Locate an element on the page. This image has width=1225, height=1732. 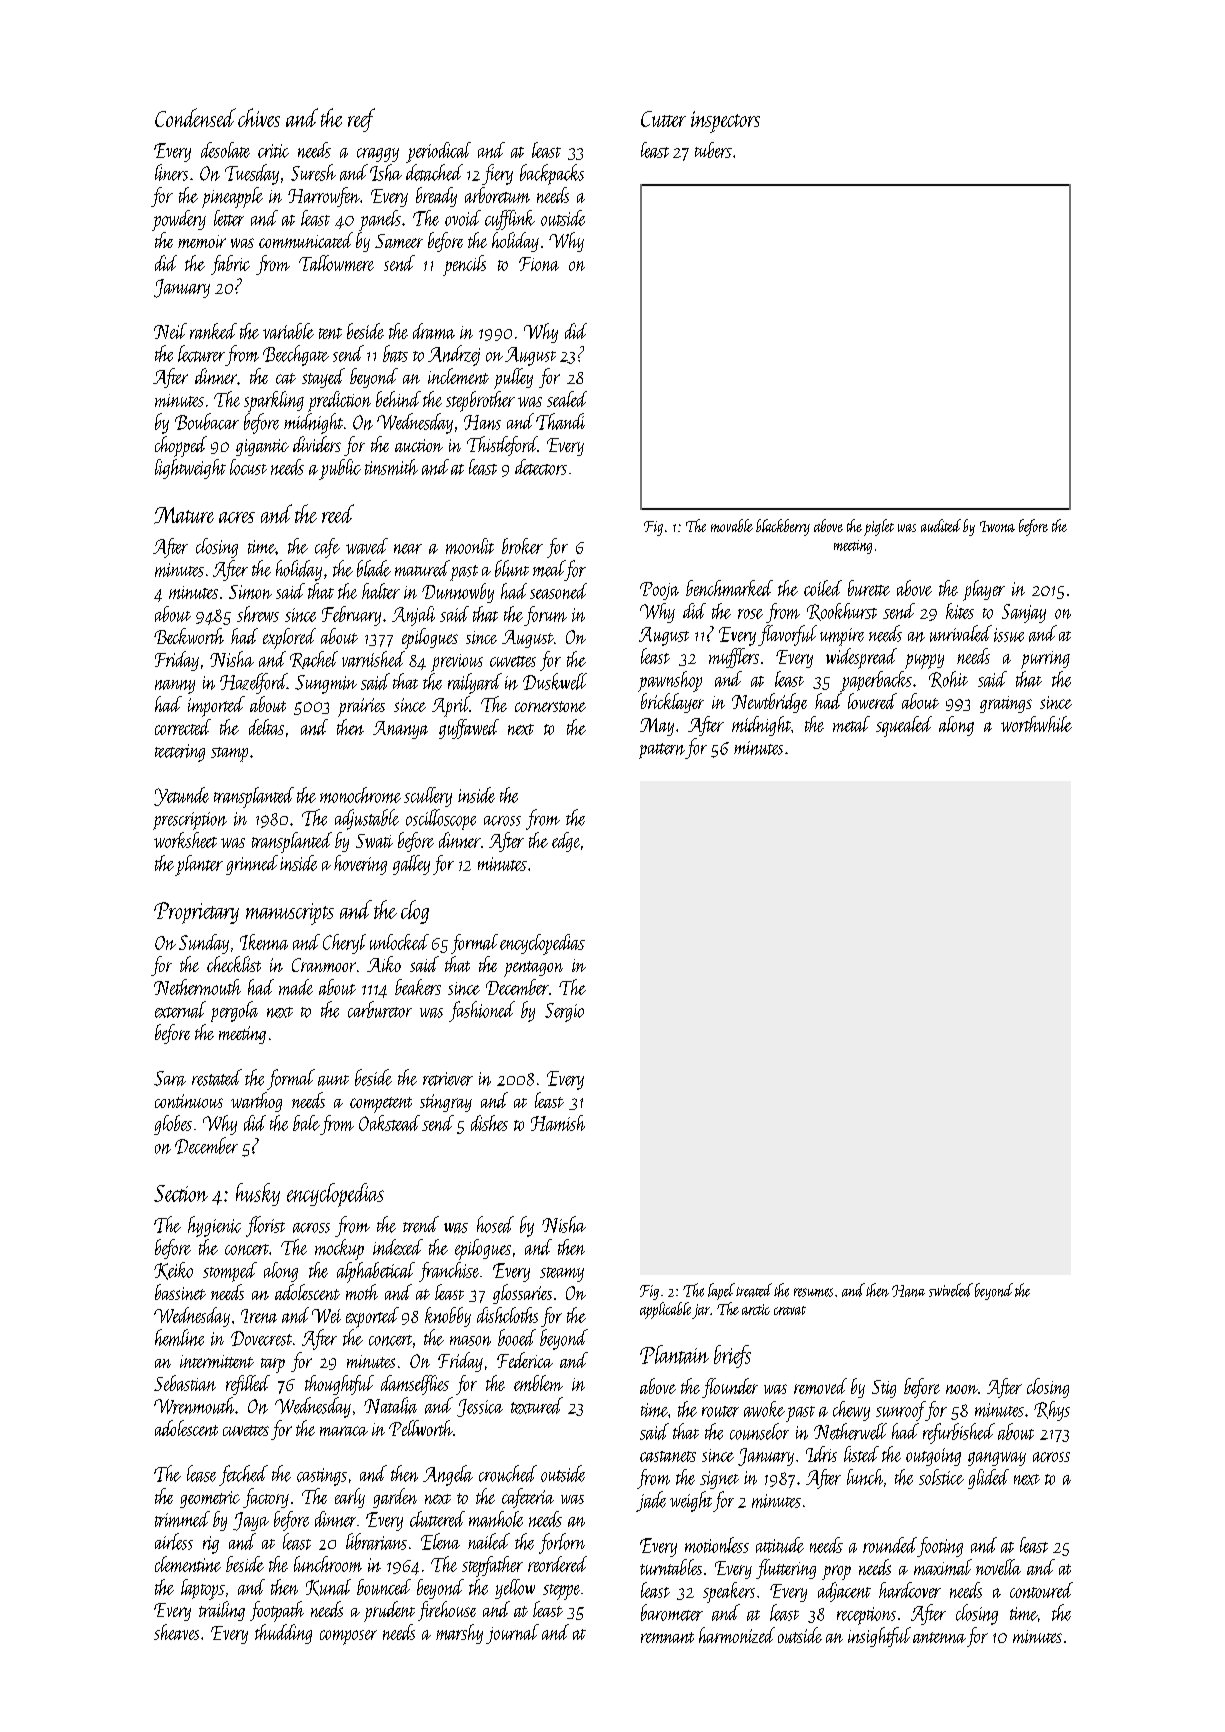
prediction is located at coordinates (339, 401).
